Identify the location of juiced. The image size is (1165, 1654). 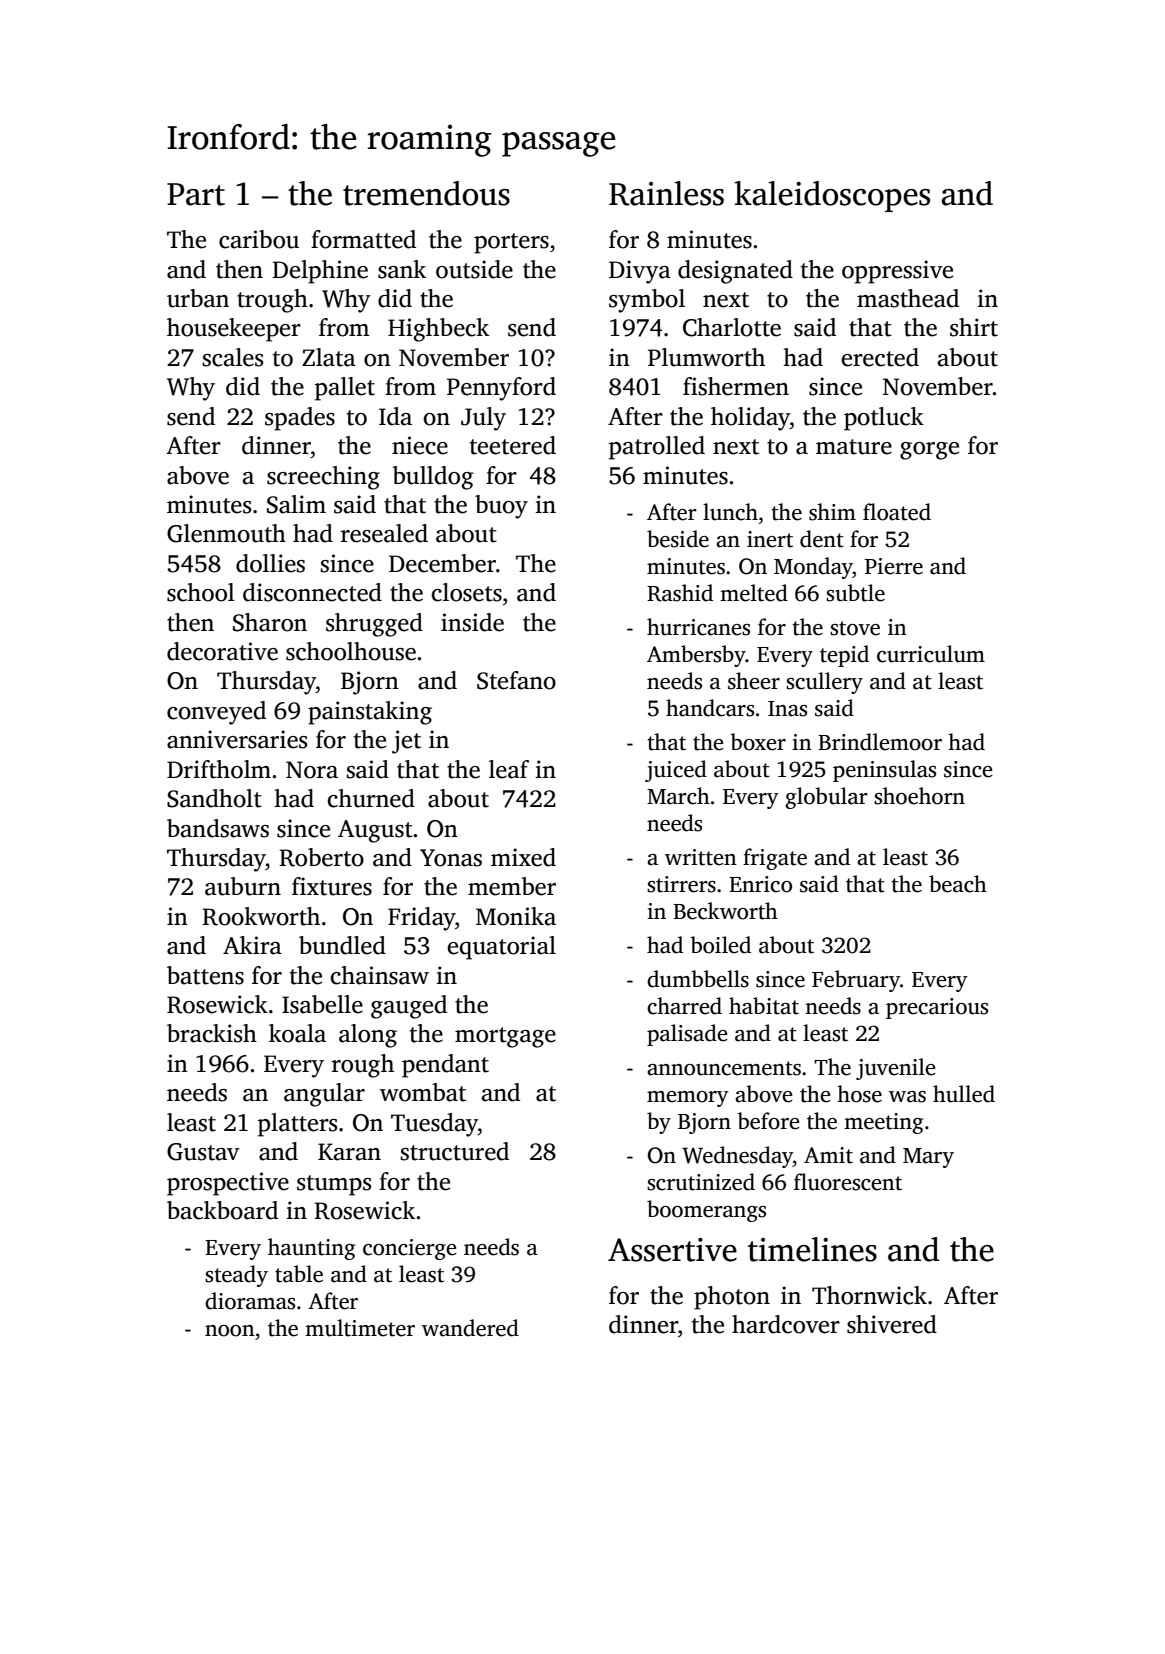
(676, 771).
